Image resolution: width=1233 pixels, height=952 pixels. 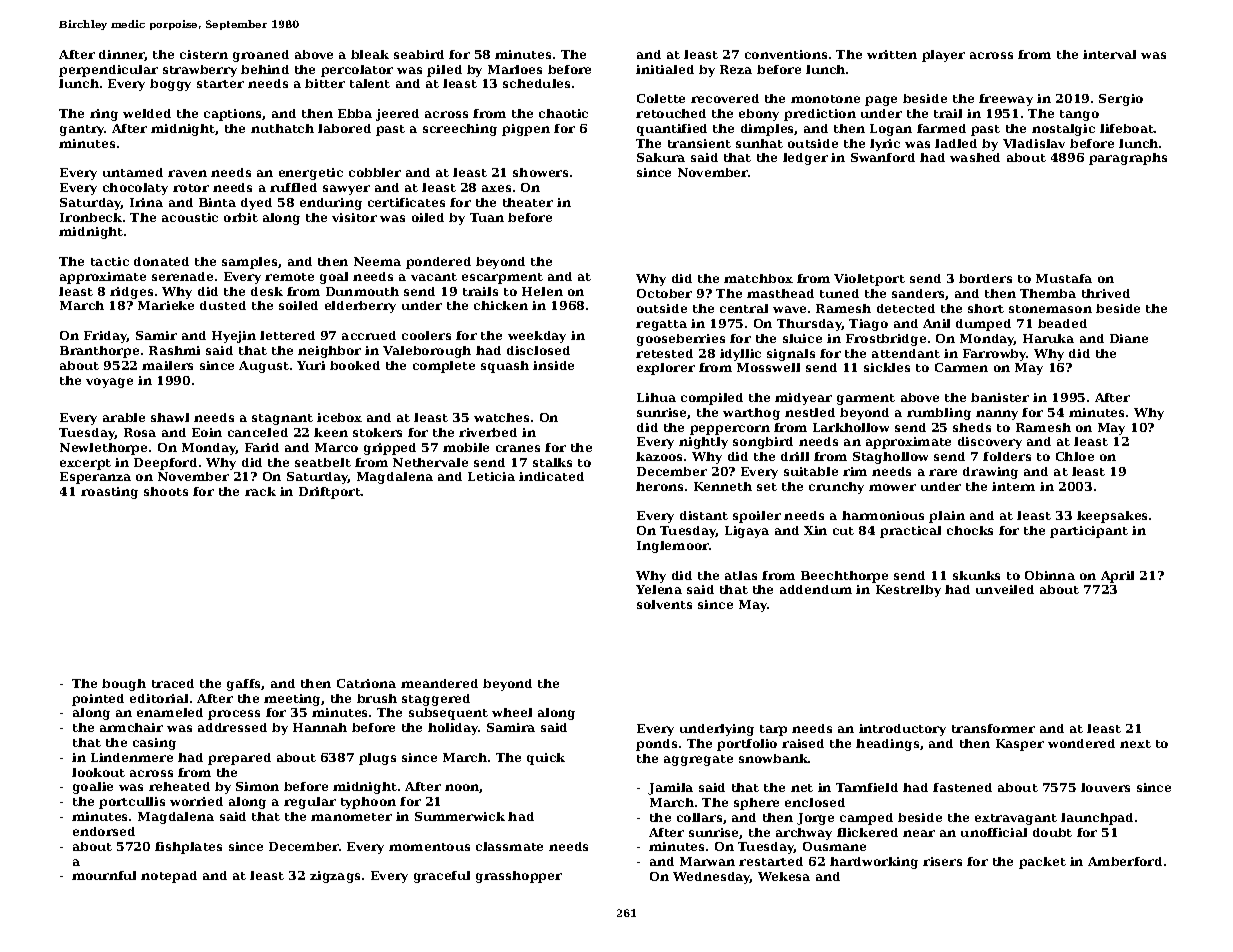 What do you see at coordinates (993, 728) in the screenshot?
I see `transformer` at bounding box center [993, 728].
